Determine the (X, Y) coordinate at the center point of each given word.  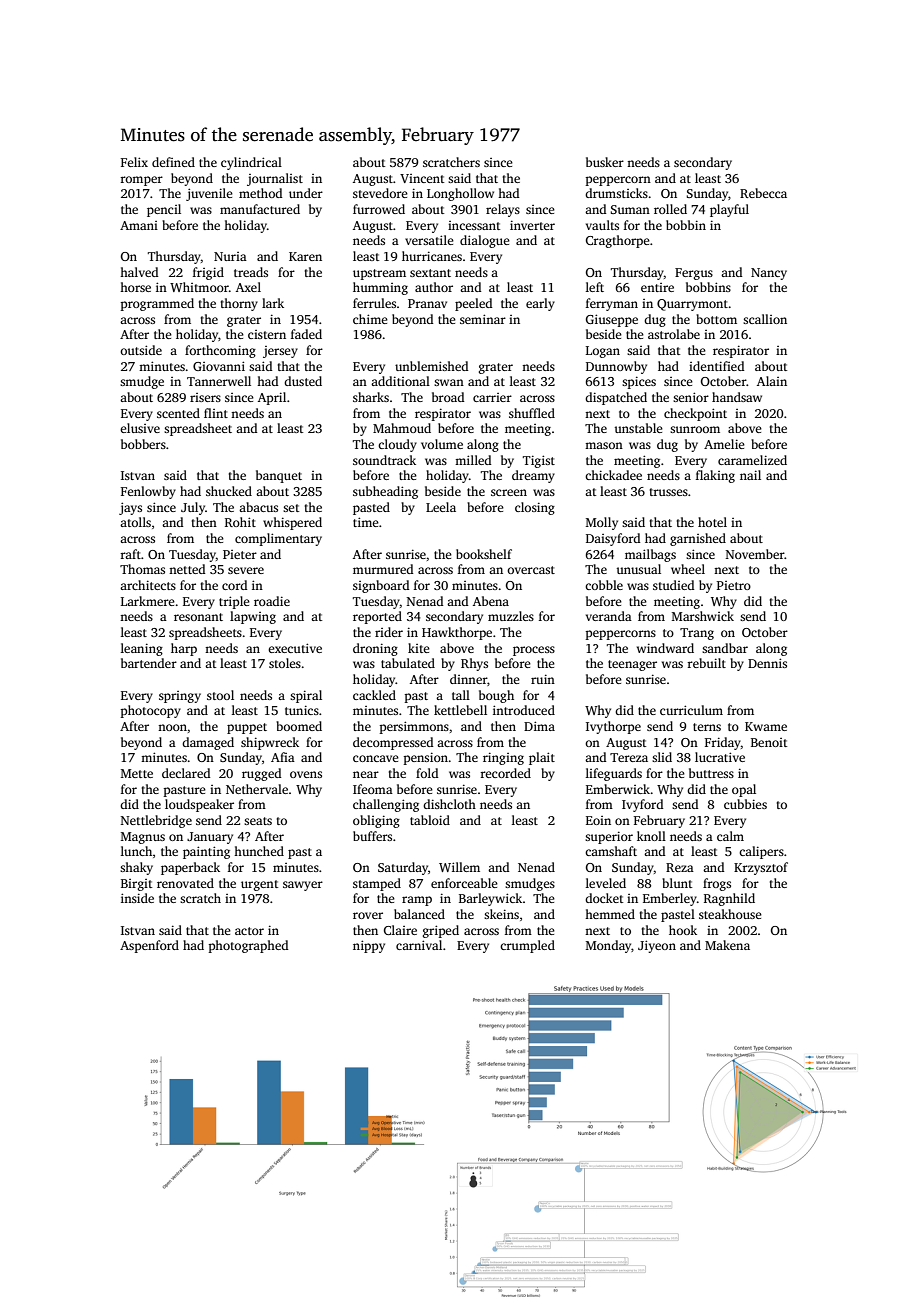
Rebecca (763, 193)
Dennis (767, 663)
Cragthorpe (618, 241)
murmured (383, 569)
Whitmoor (199, 287)
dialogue (485, 241)
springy (180, 697)
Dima (539, 726)
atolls (135, 522)
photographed (248, 946)
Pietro (734, 585)
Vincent (422, 178)
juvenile (209, 194)
